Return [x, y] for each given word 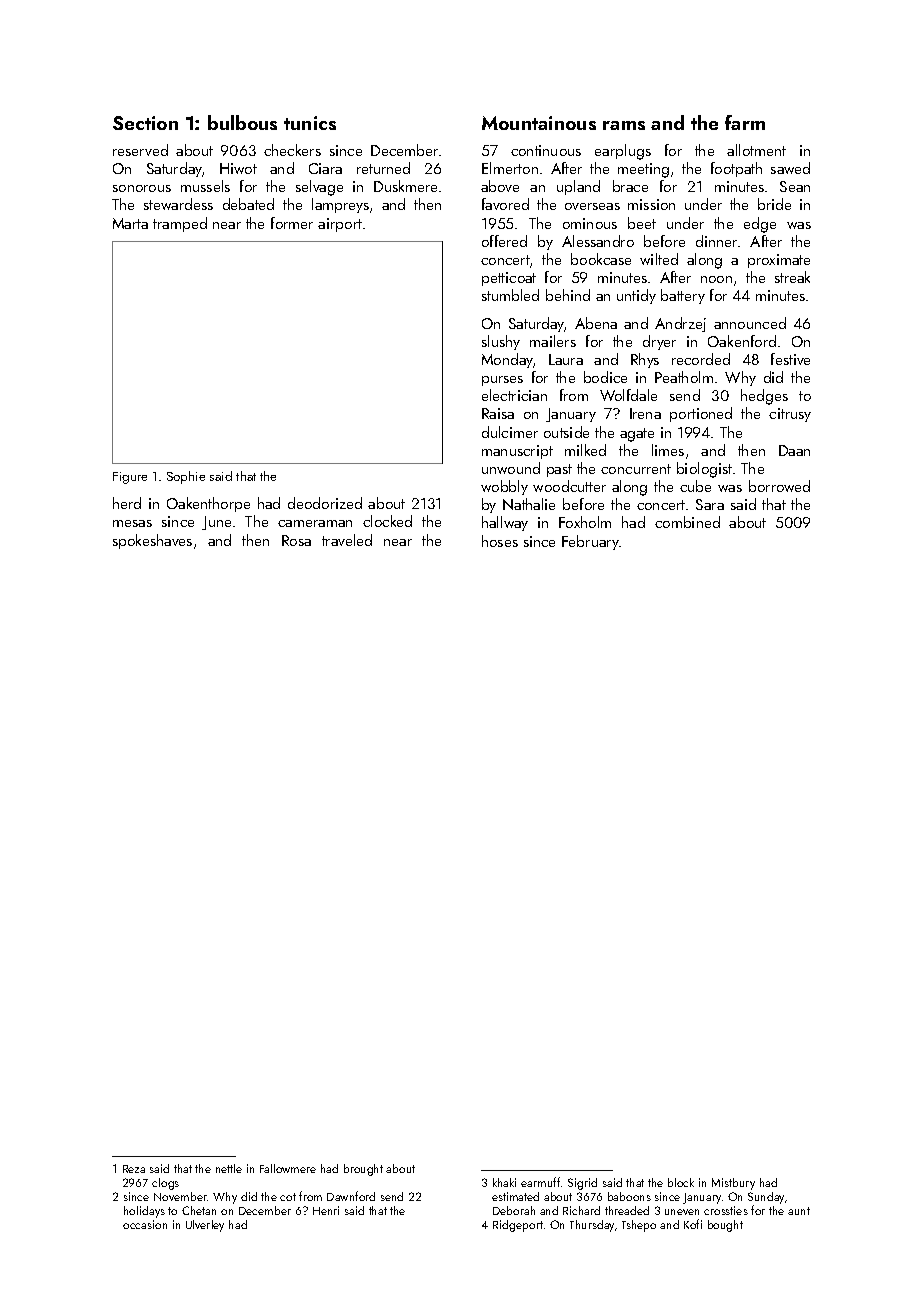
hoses [500, 541]
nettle [229, 1168]
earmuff [540, 1182]
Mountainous [539, 123]
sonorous [142, 188]
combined [687, 522]
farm [745, 122]
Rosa [296, 540]
